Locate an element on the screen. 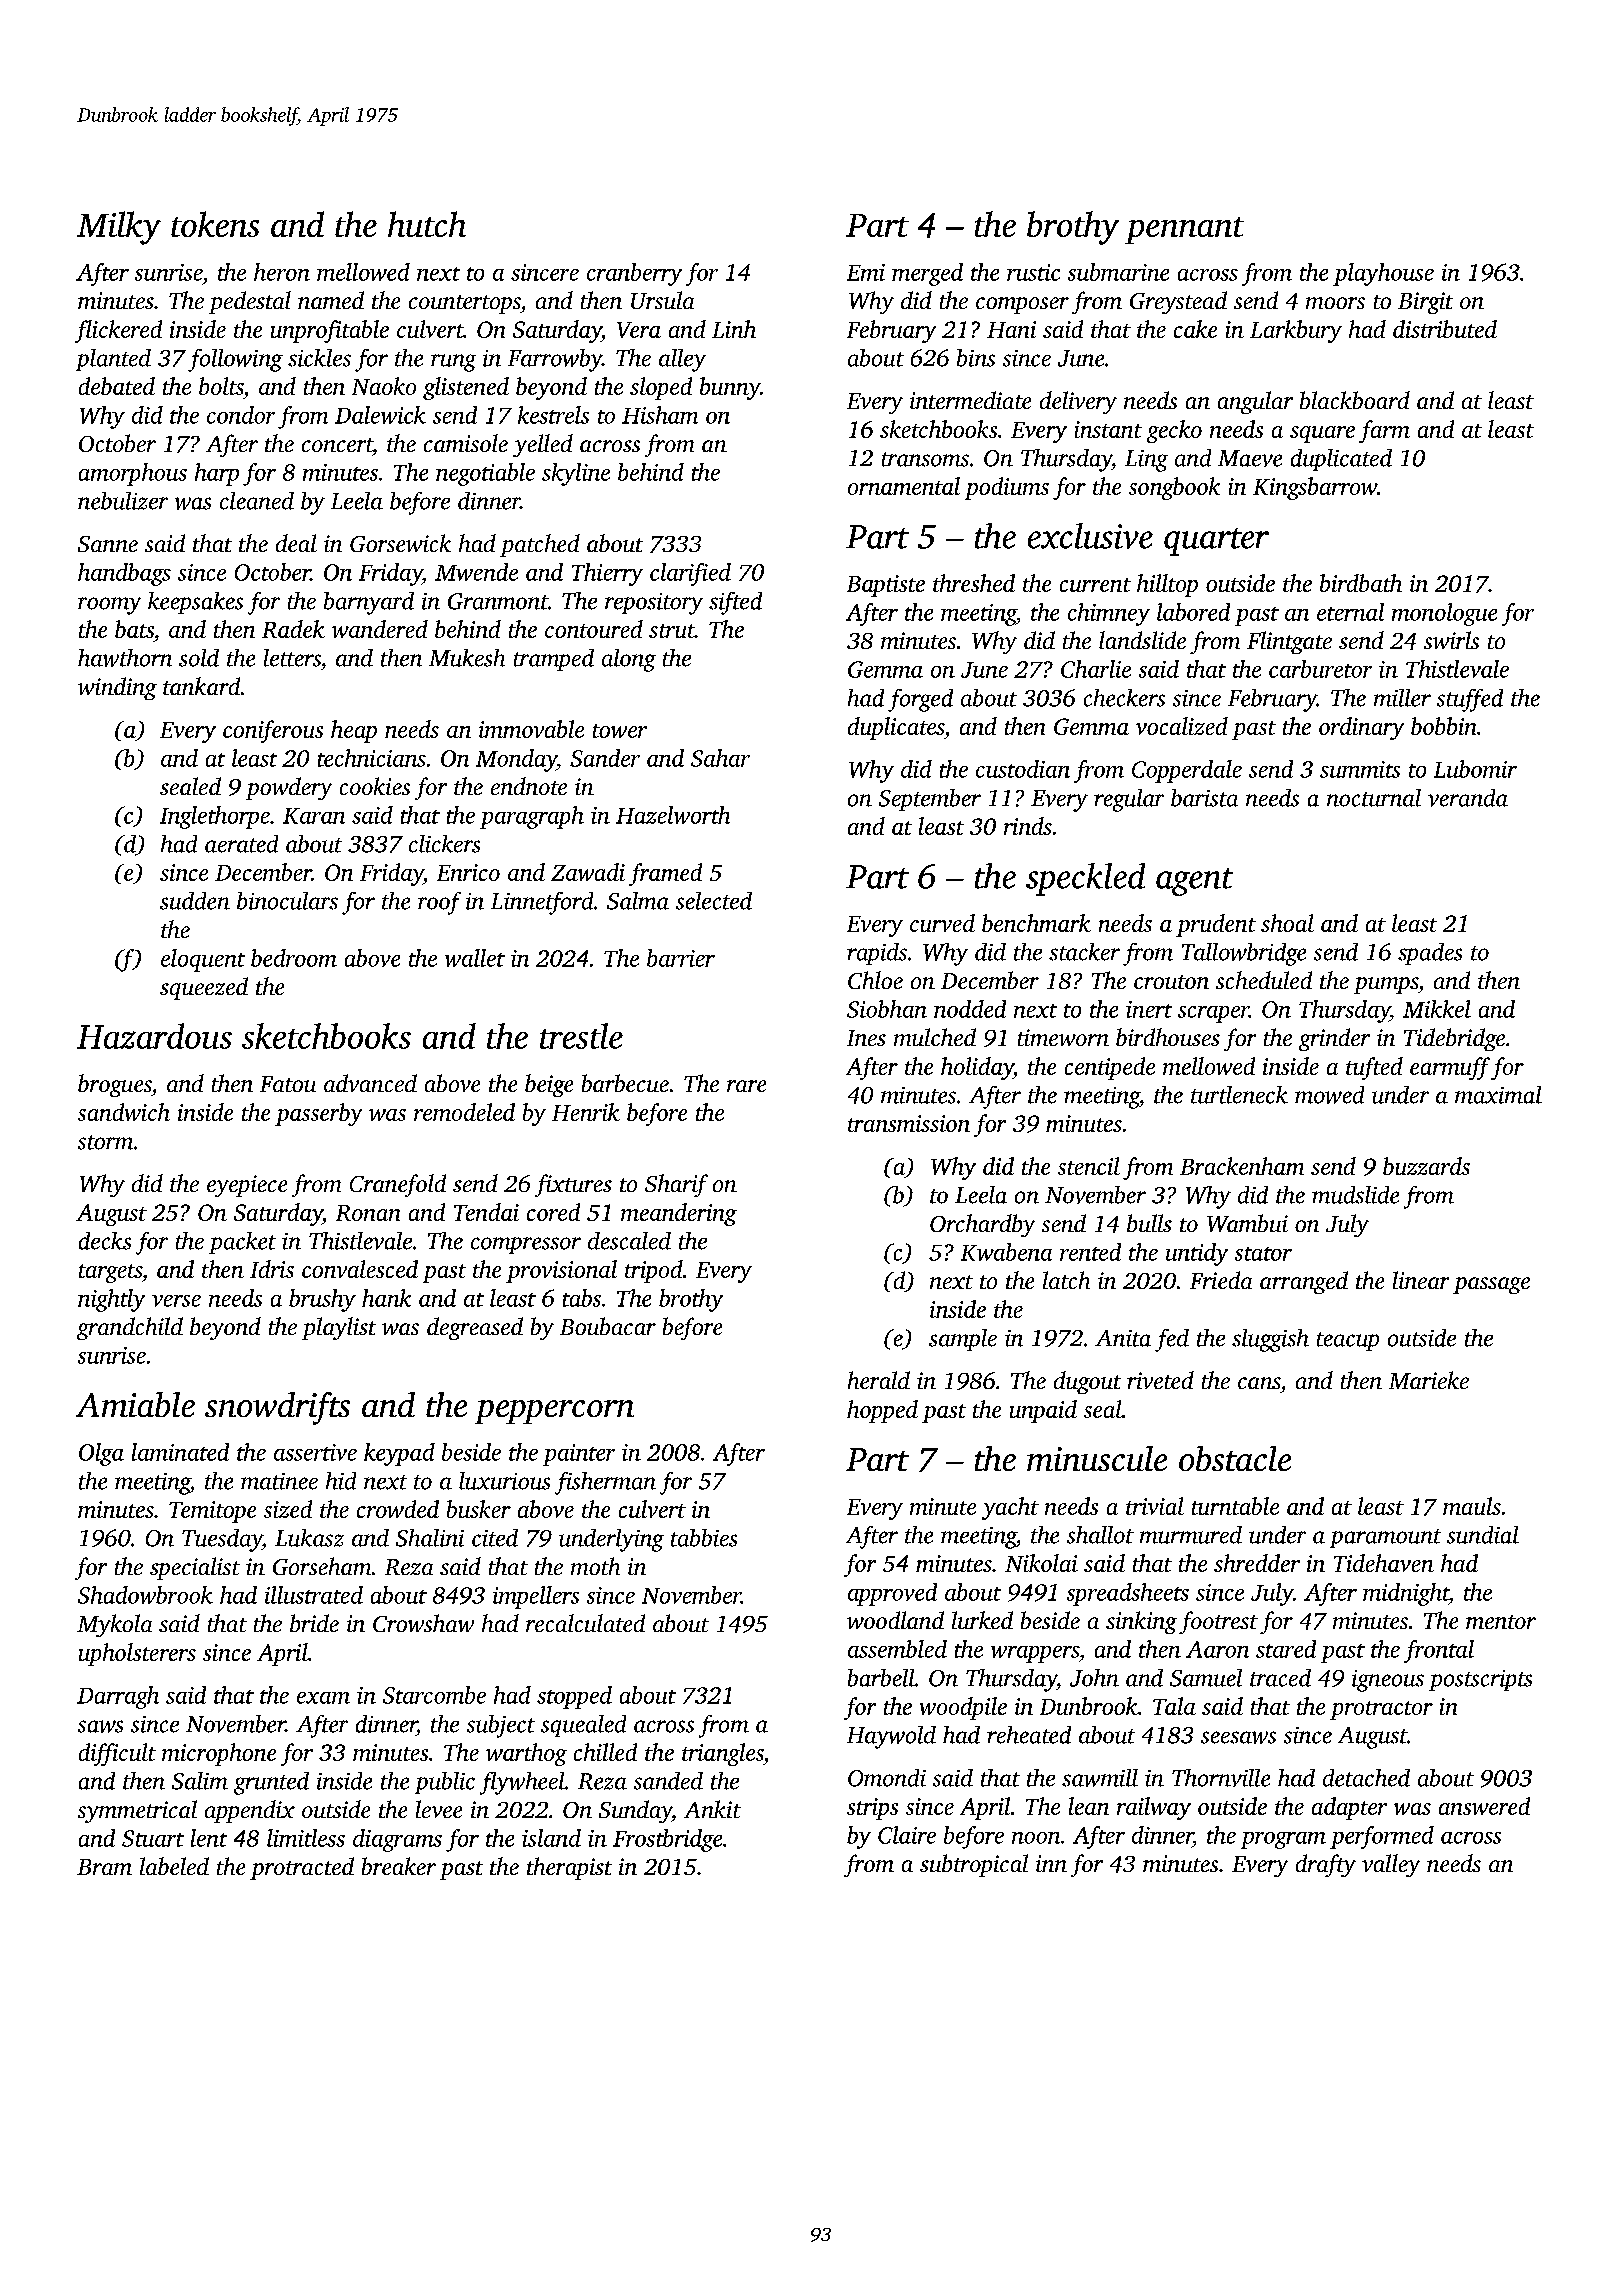  bunny is located at coordinates (730, 388).
